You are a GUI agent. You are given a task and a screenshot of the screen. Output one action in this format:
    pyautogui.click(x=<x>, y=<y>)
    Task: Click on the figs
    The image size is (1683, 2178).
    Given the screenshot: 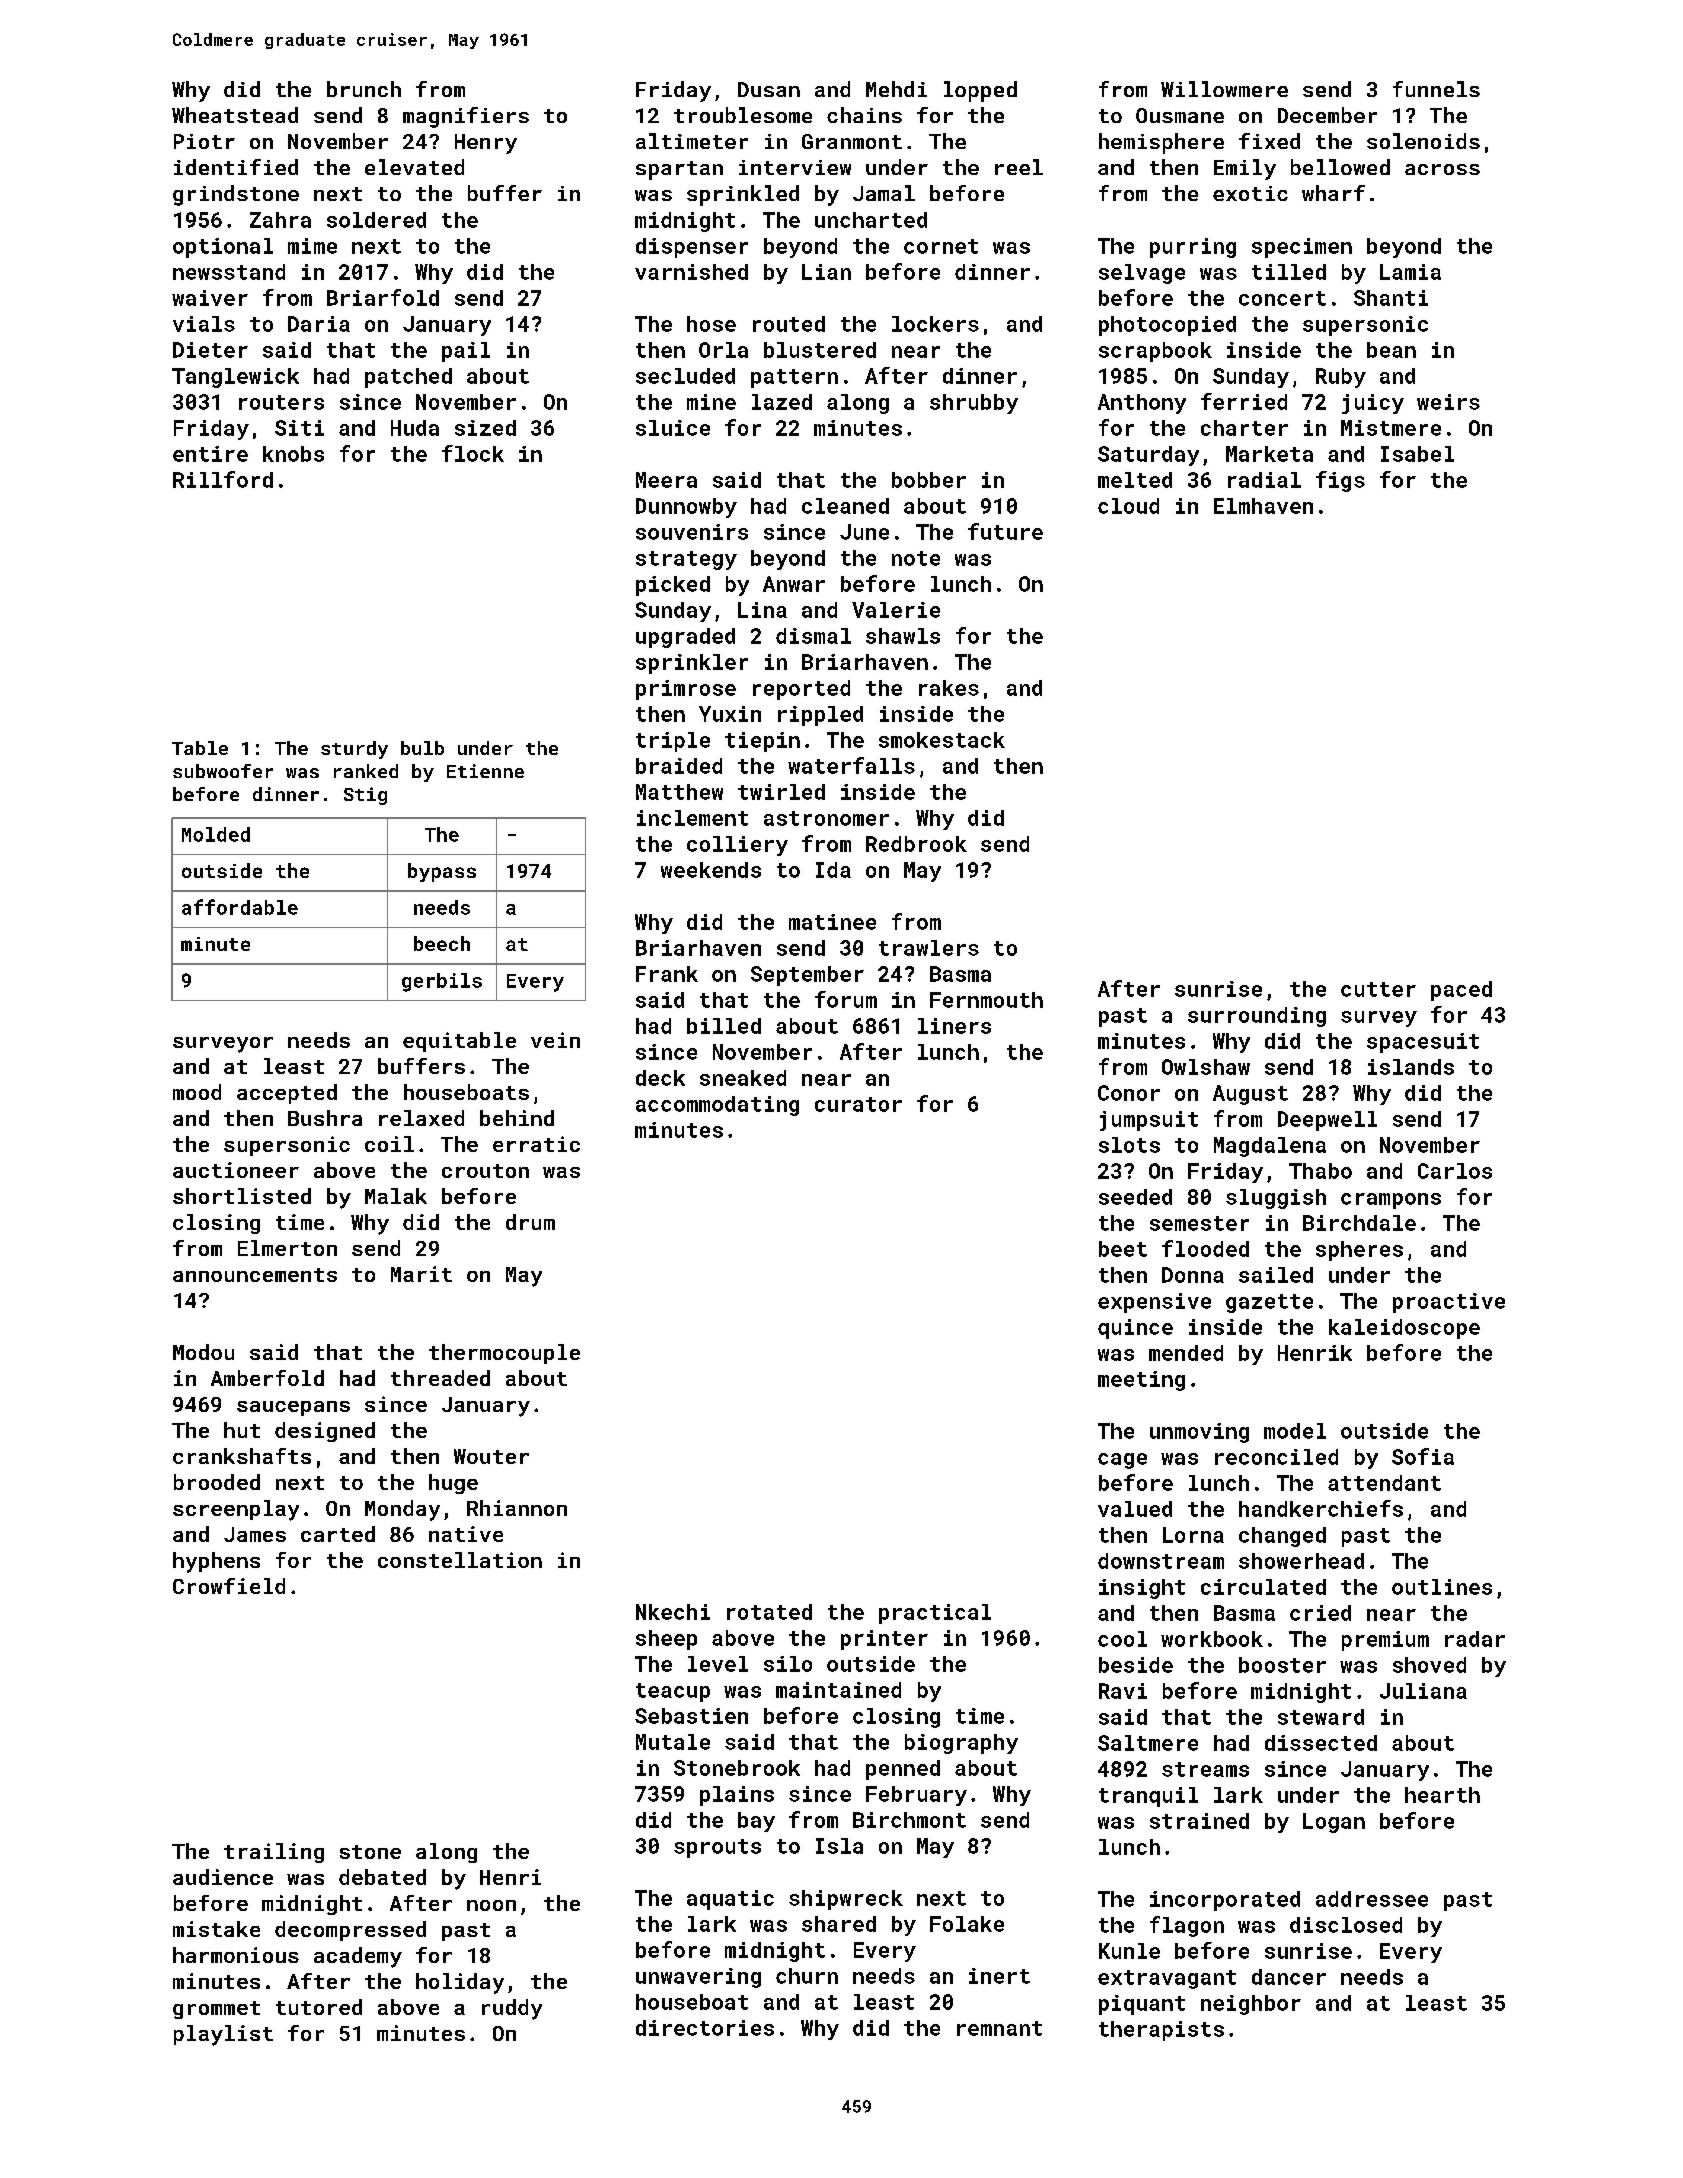 What is the action you would take?
    pyautogui.click(x=1340, y=481)
